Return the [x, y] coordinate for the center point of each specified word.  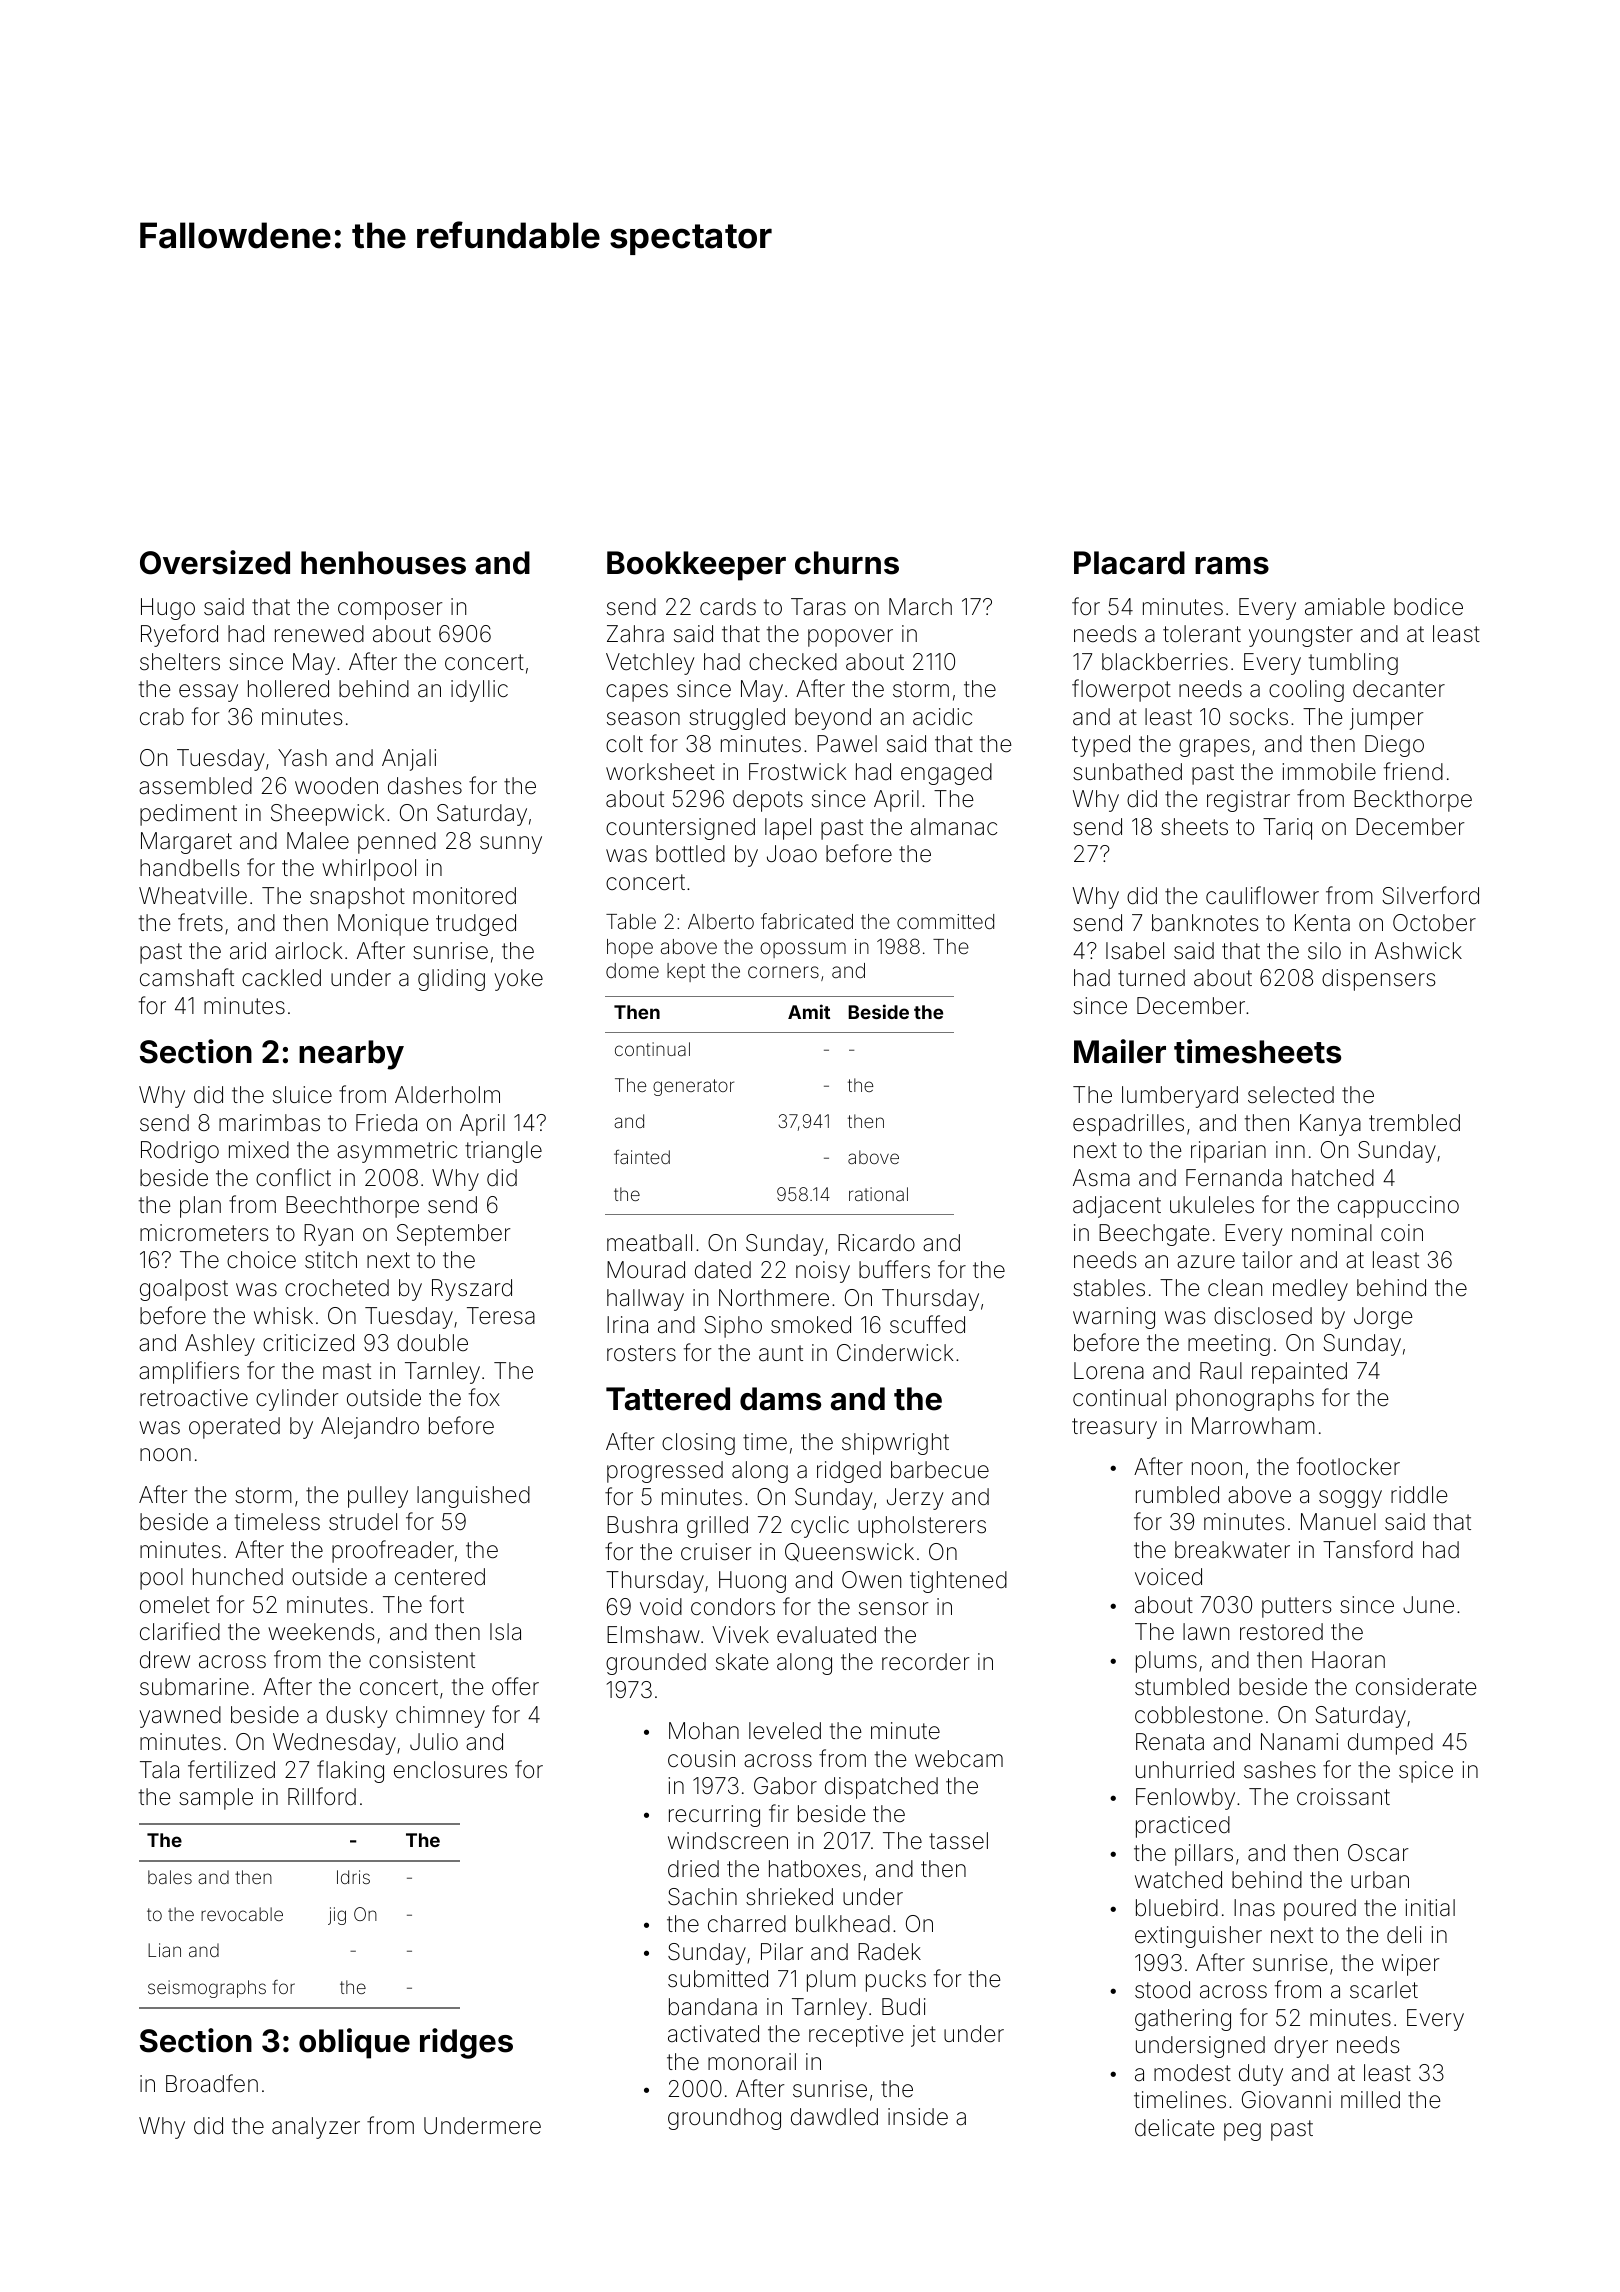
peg [1242, 2132]
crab [162, 717]
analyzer [316, 2128]
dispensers [1379, 980]
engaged [946, 774]
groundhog [724, 2119]
